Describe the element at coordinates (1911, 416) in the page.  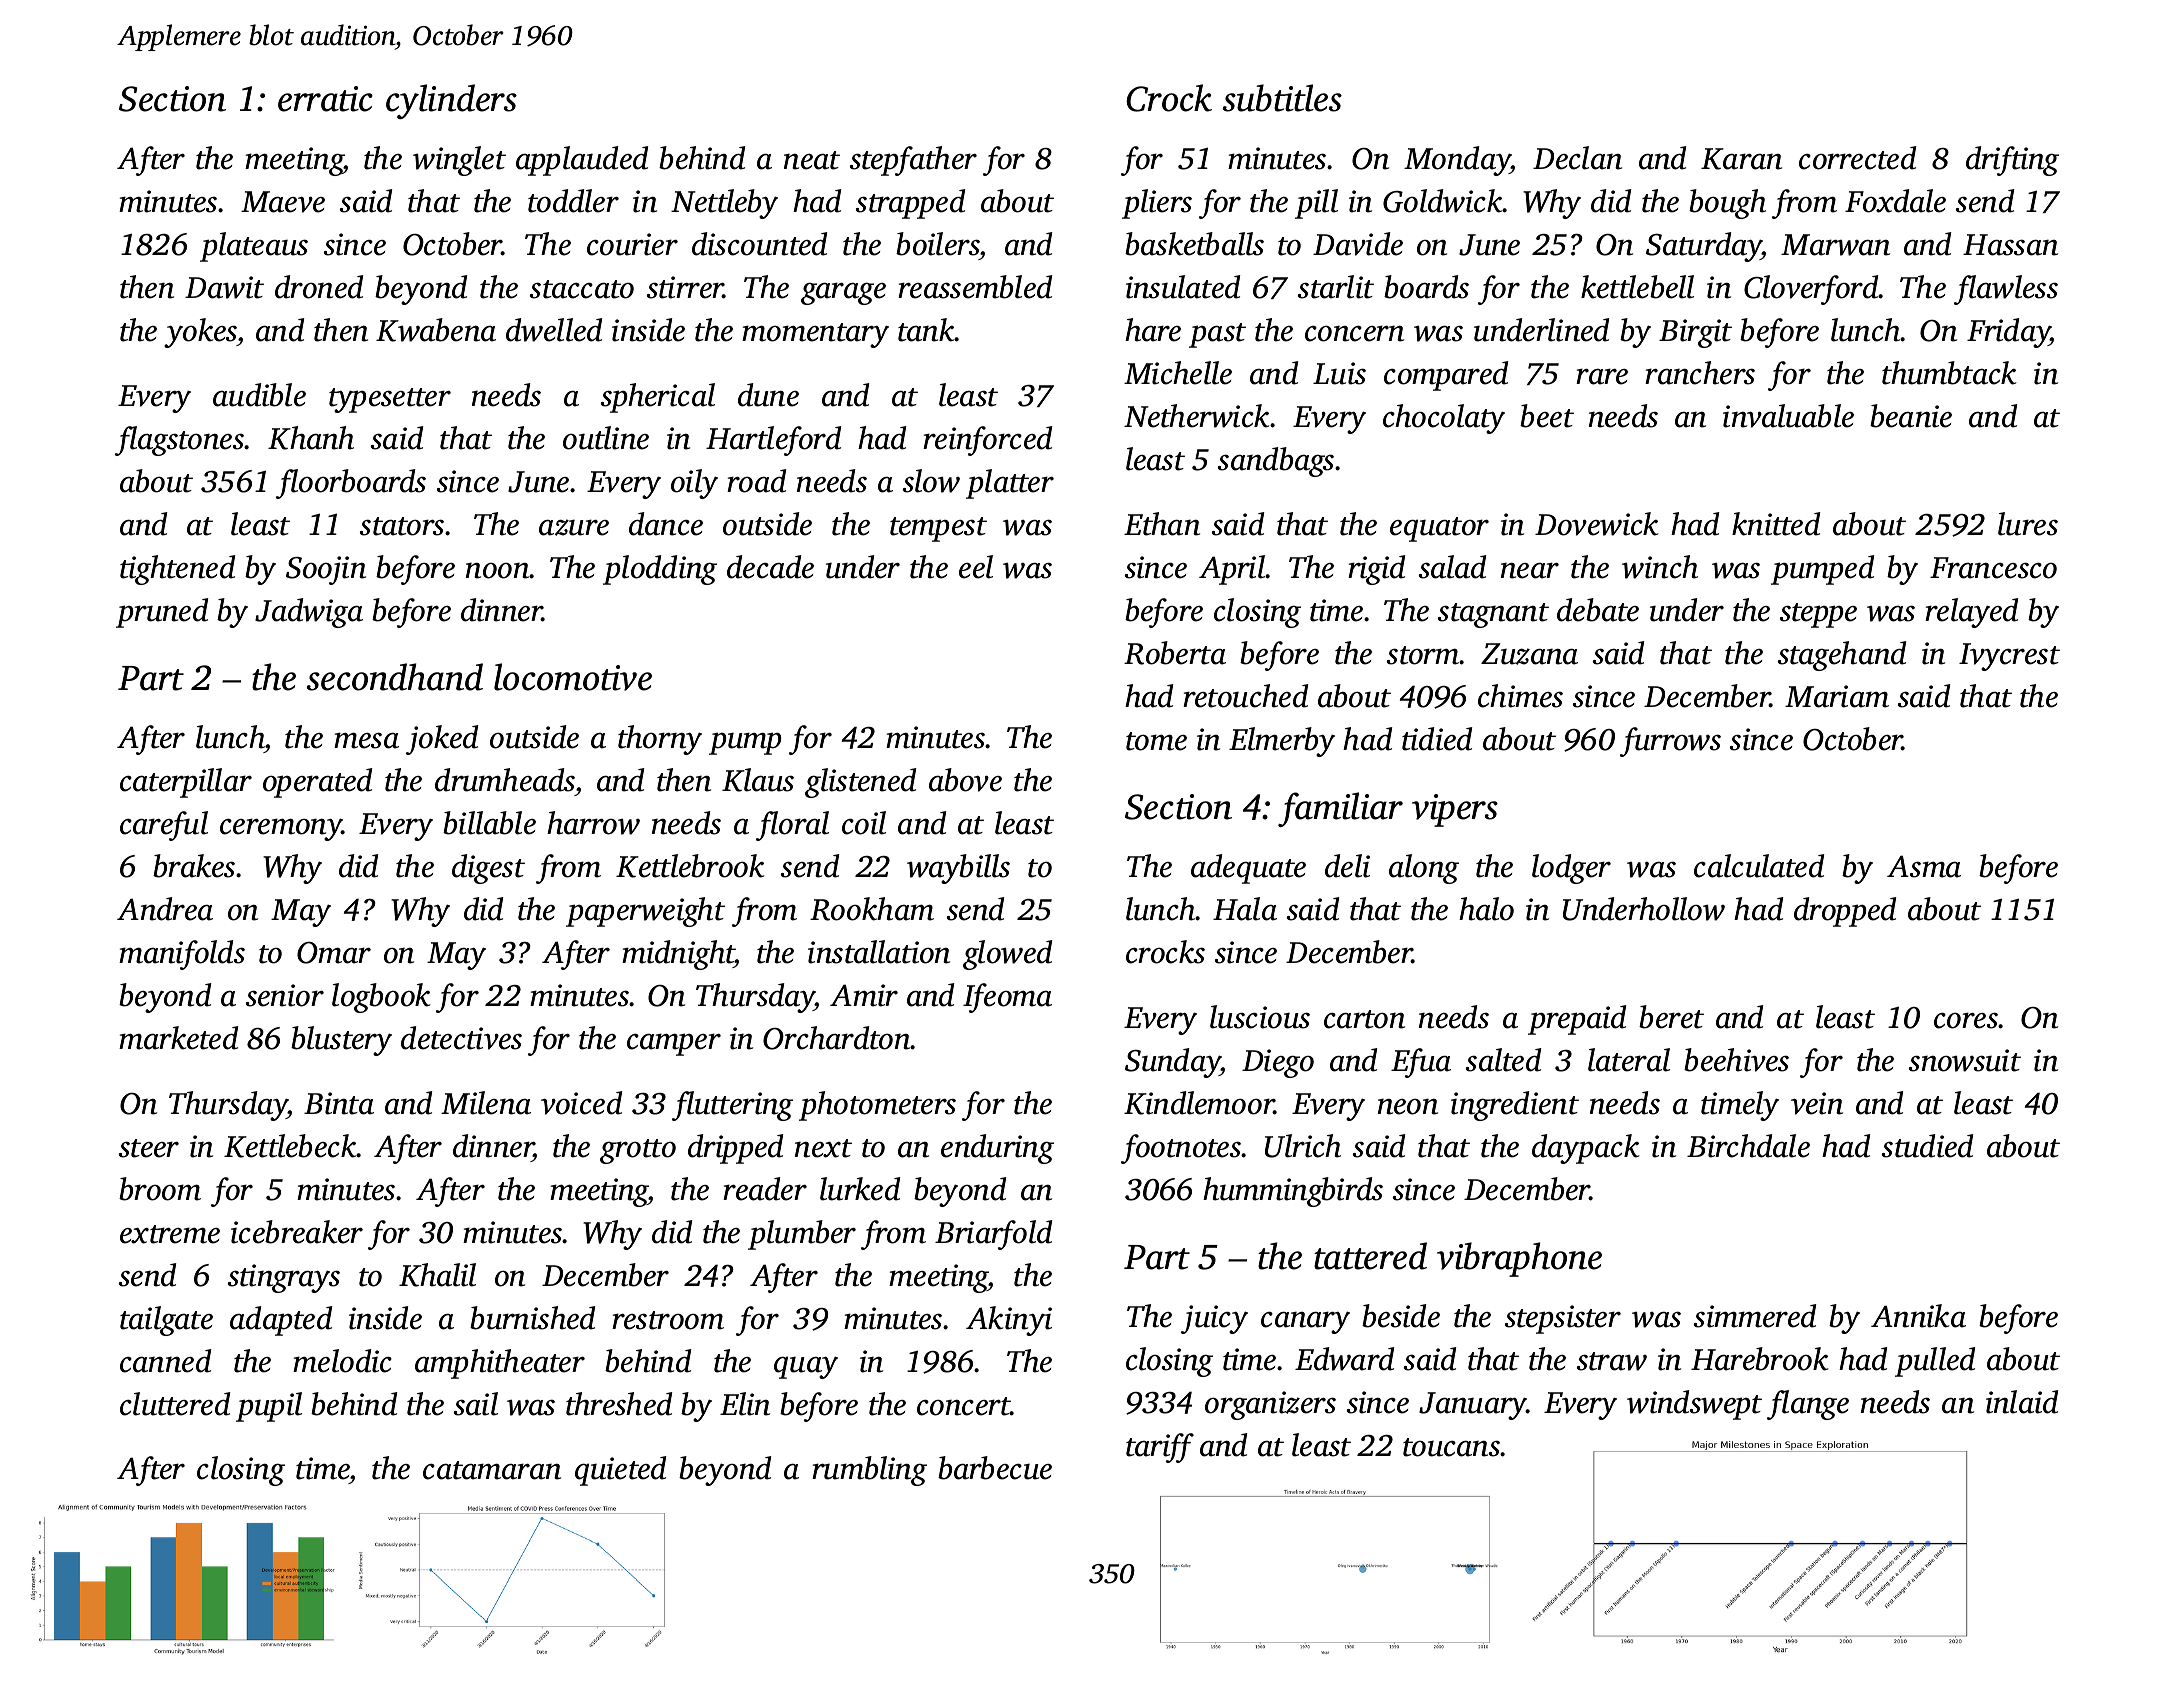
I see `beanie` at that location.
